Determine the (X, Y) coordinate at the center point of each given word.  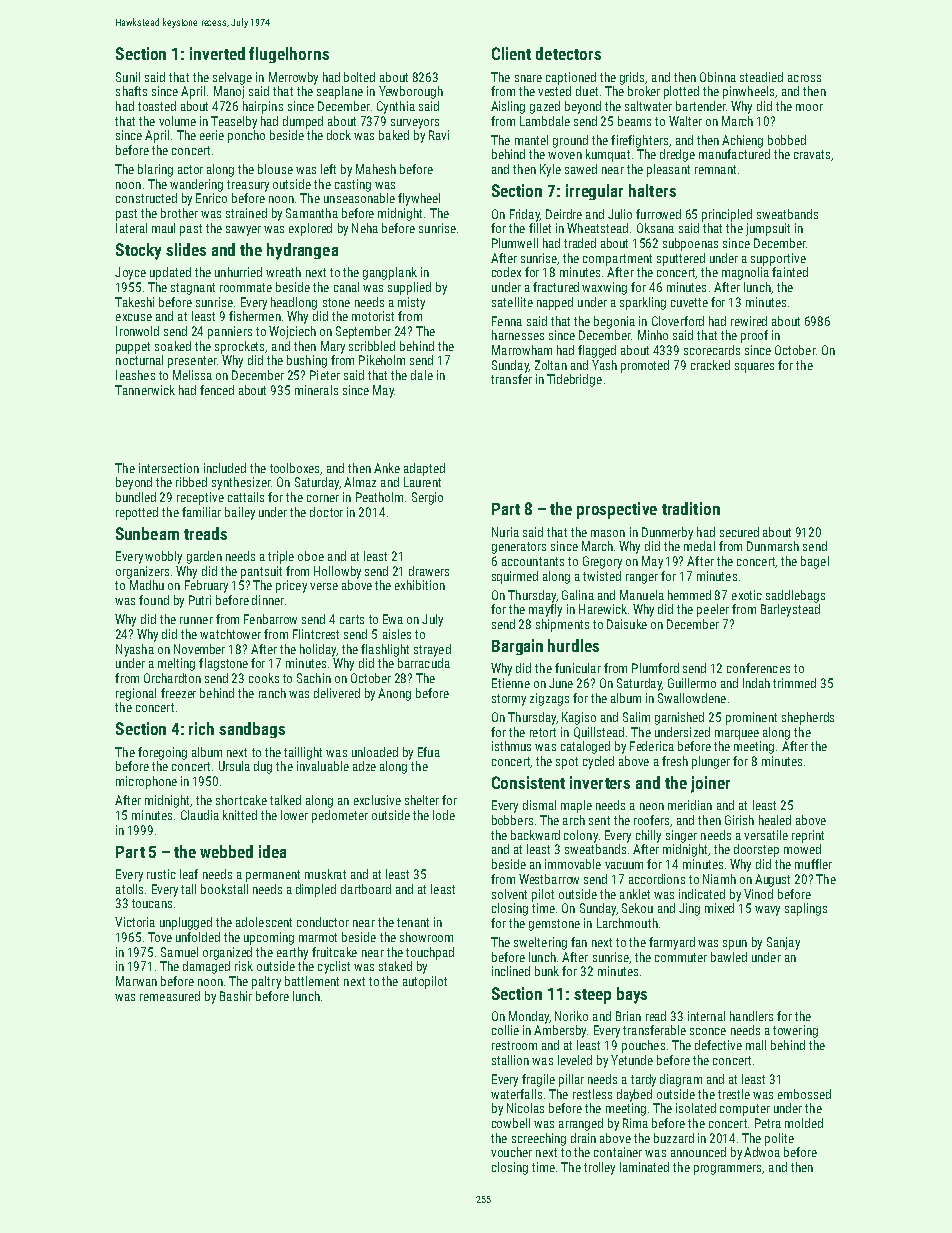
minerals (316, 390)
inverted (217, 53)
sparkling (643, 303)
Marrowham (522, 350)
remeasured (170, 996)
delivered (337, 693)
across (804, 78)
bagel (815, 562)
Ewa (393, 619)
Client (511, 53)
